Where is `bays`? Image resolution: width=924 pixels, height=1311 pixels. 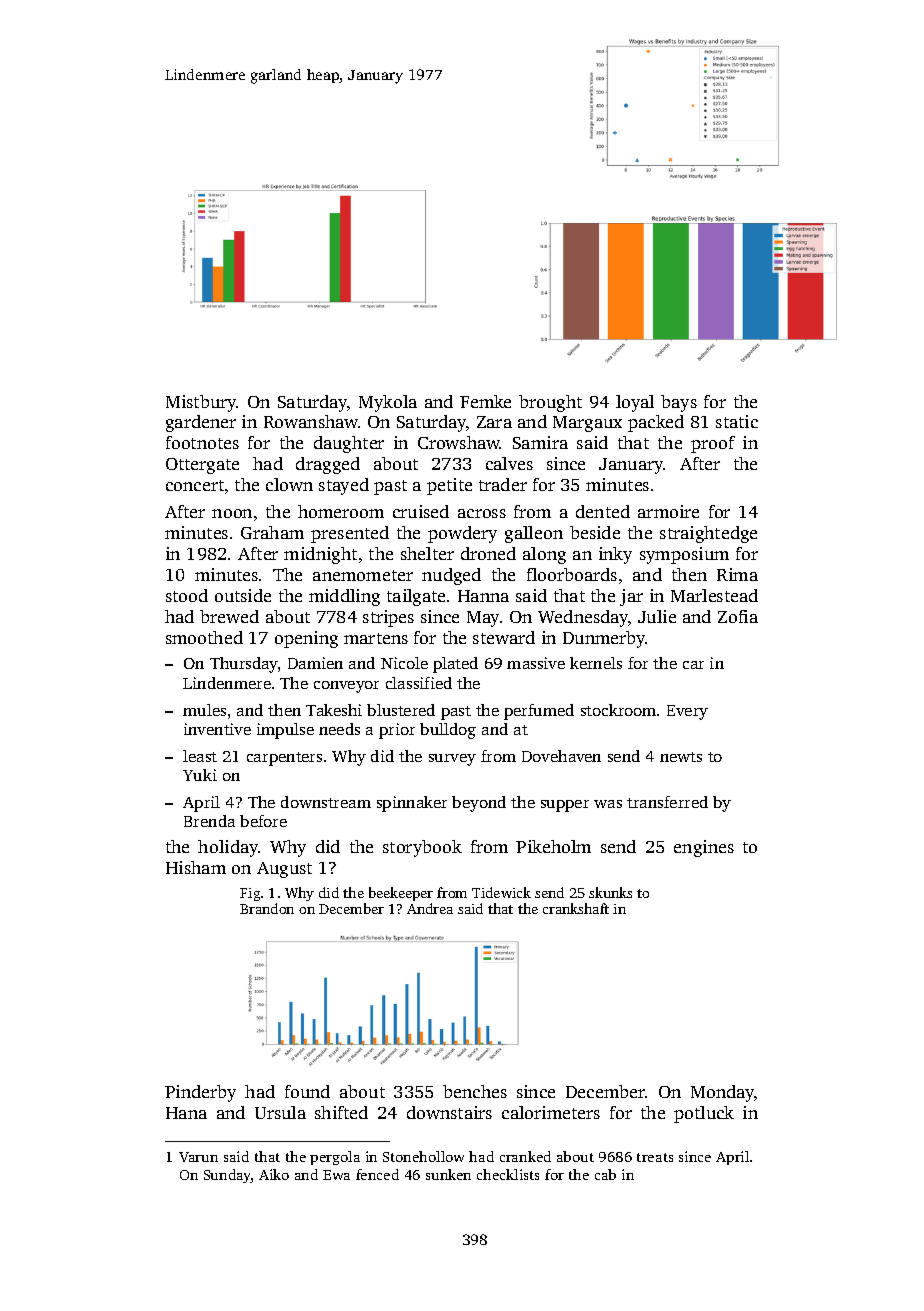
bays is located at coordinates (679, 403).
